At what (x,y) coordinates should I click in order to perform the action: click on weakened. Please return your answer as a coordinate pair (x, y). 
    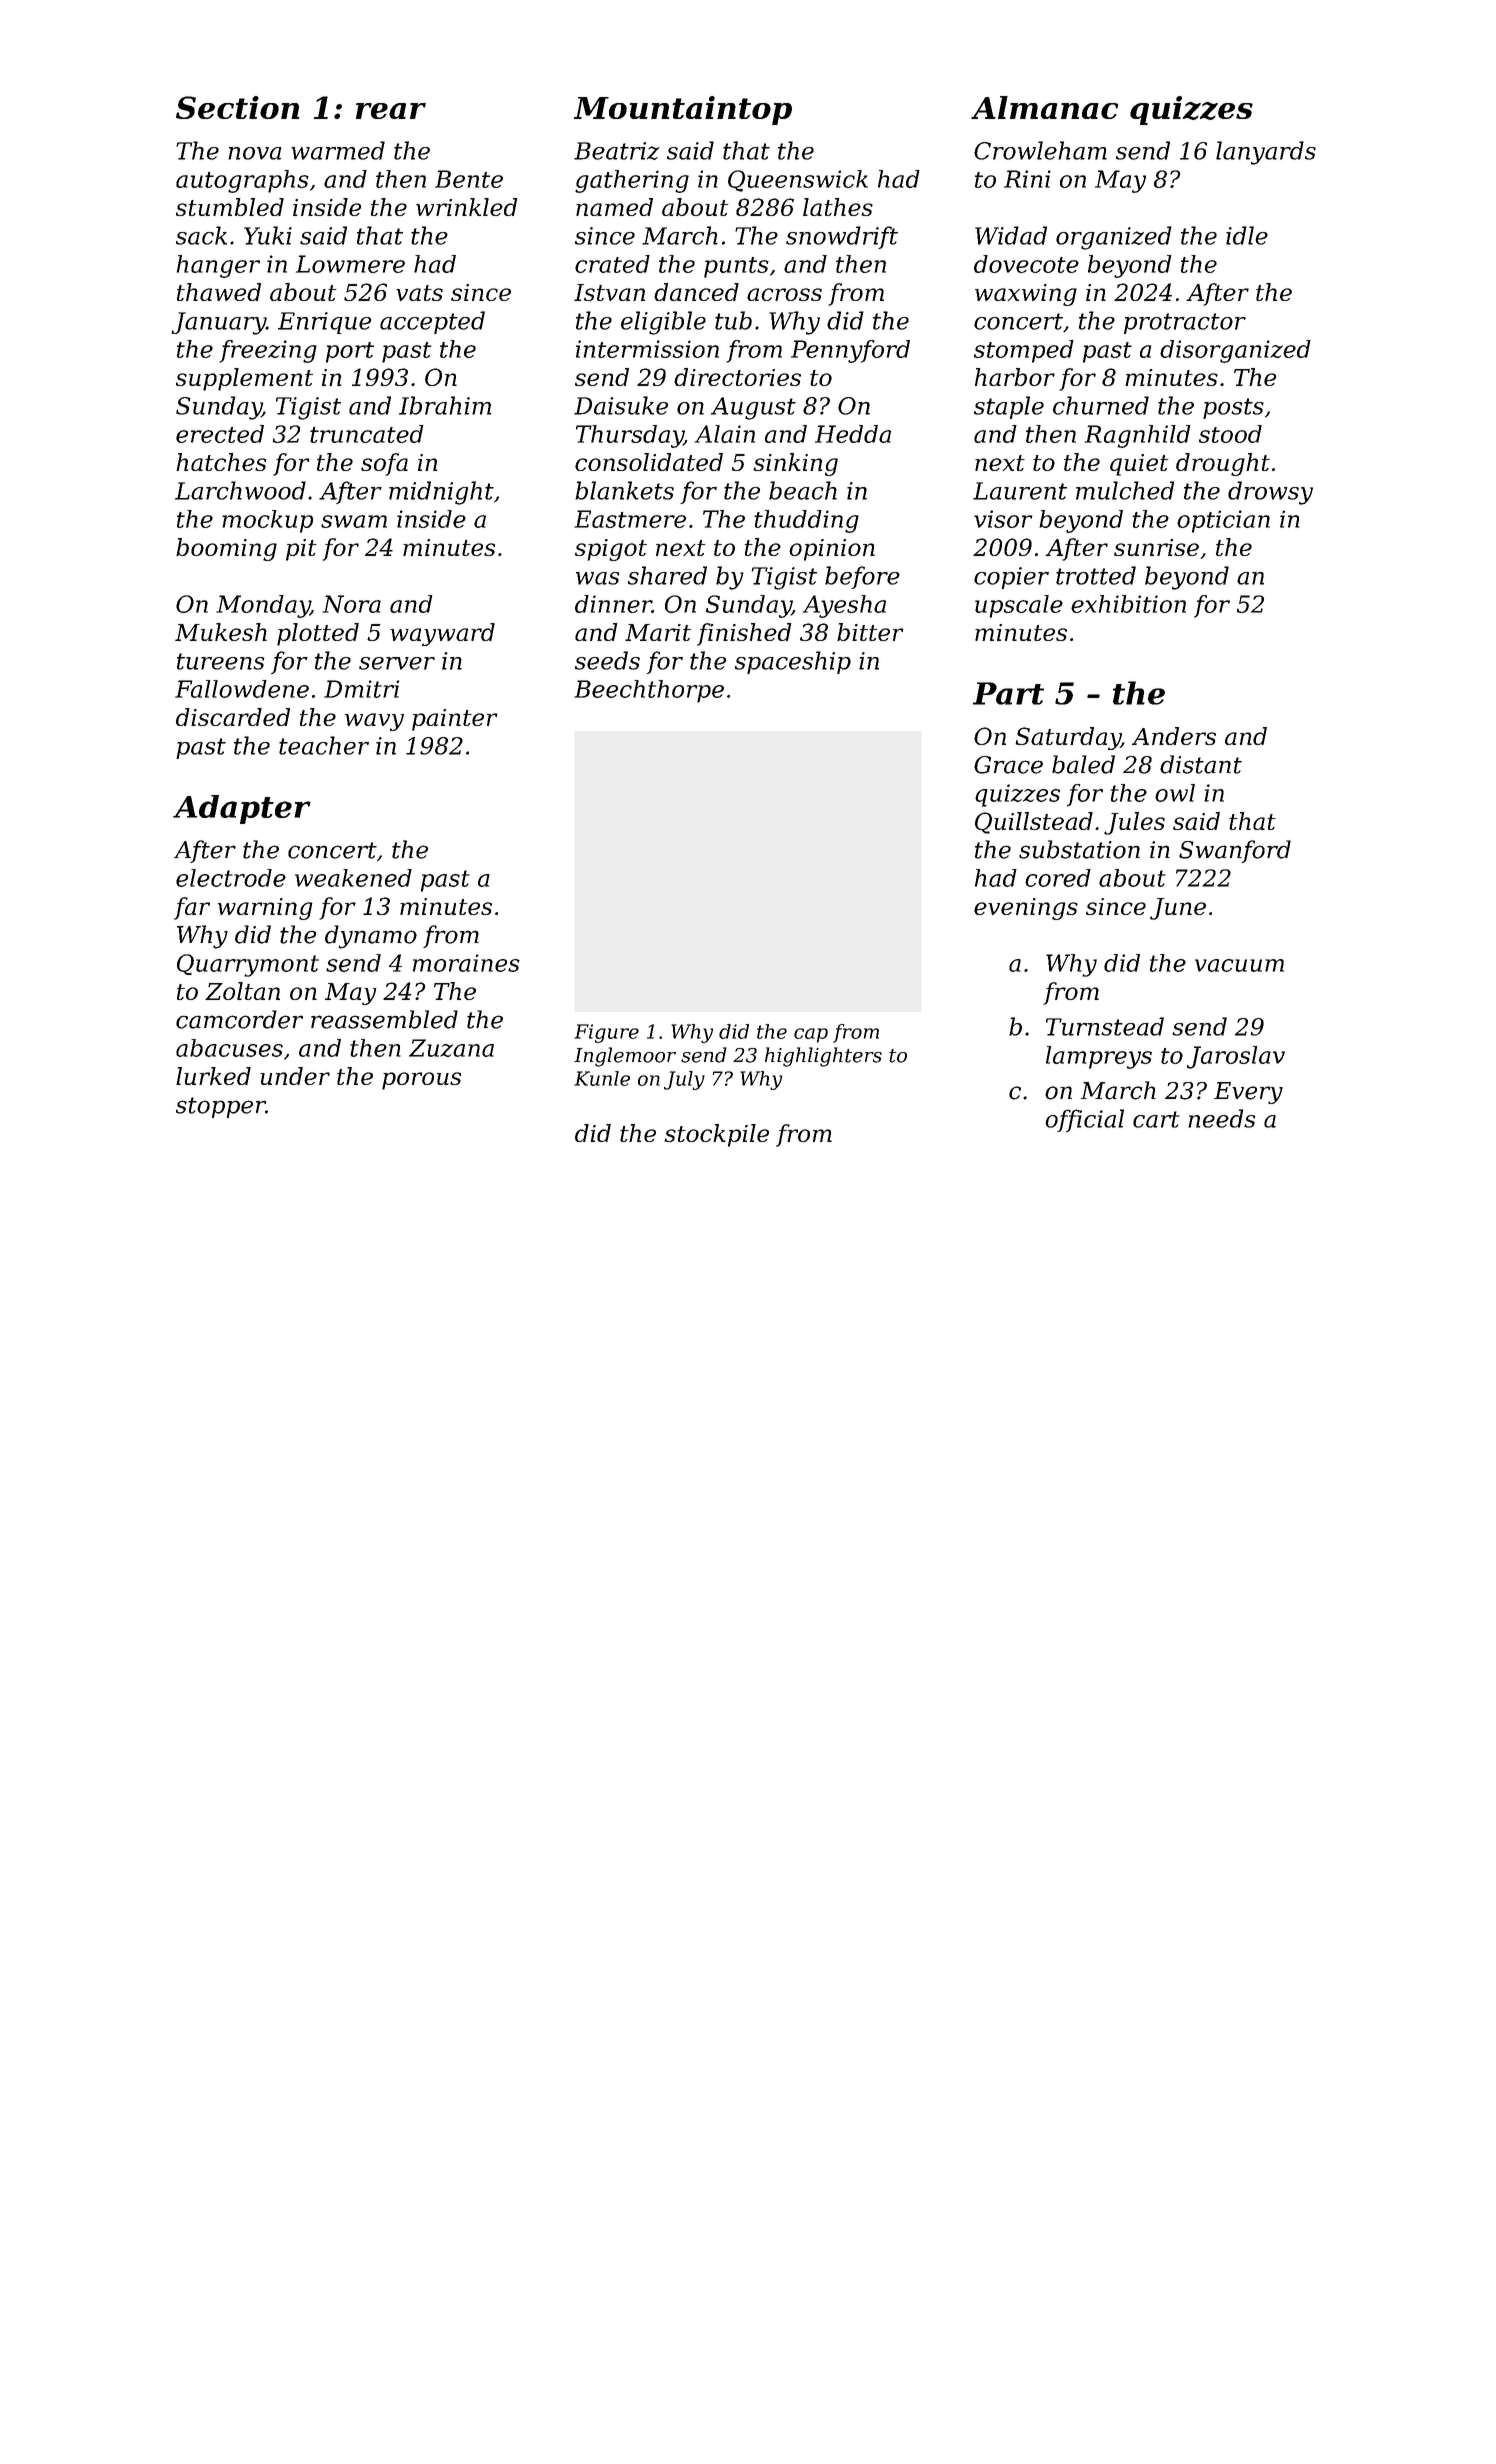
    Looking at the image, I should click on (353, 878).
